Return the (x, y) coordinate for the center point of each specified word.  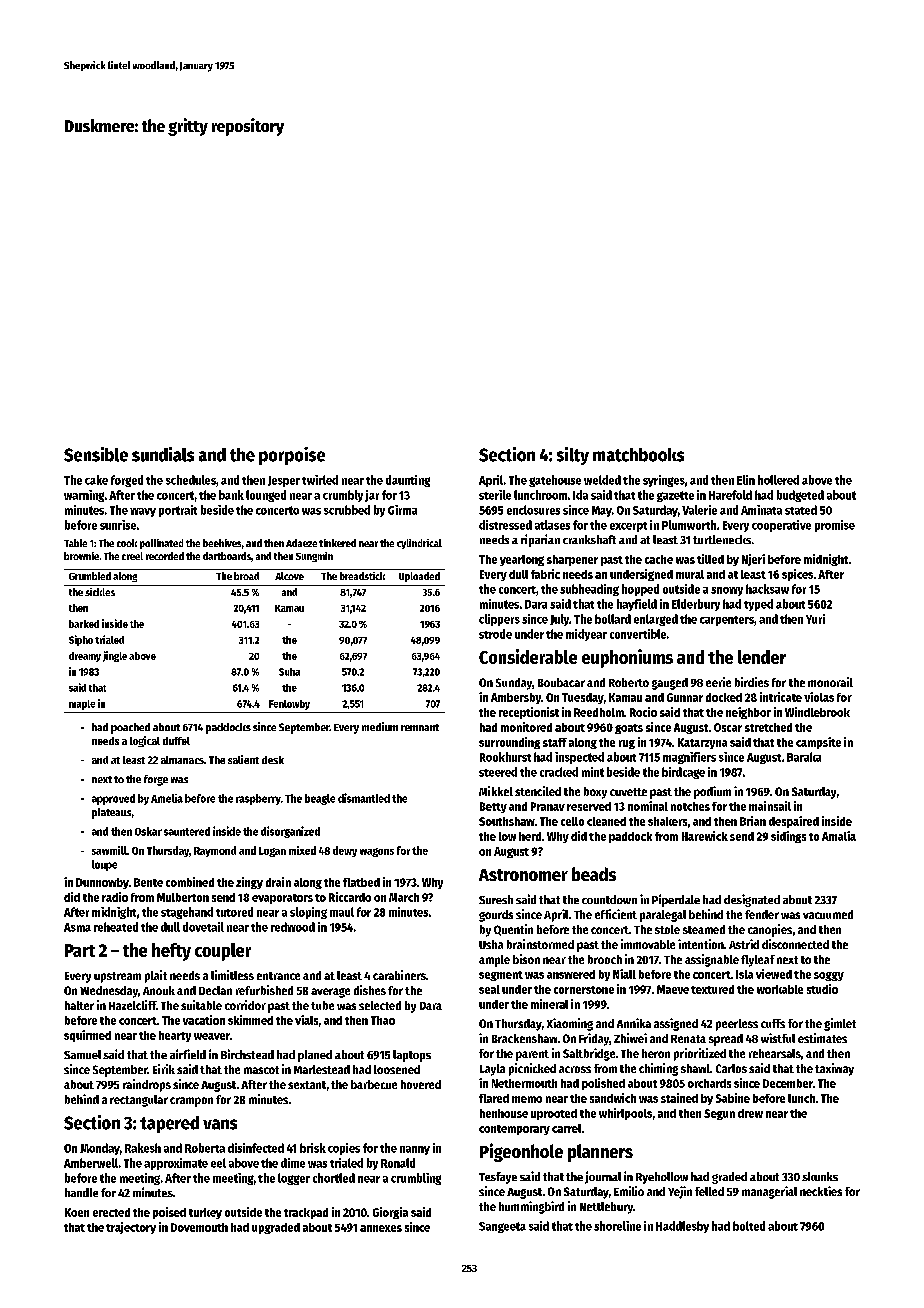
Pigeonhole (521, 1152)
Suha (289, 672)
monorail (830, 682)
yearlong (522, 560)
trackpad (306, 1213)
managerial (769, 1192)
